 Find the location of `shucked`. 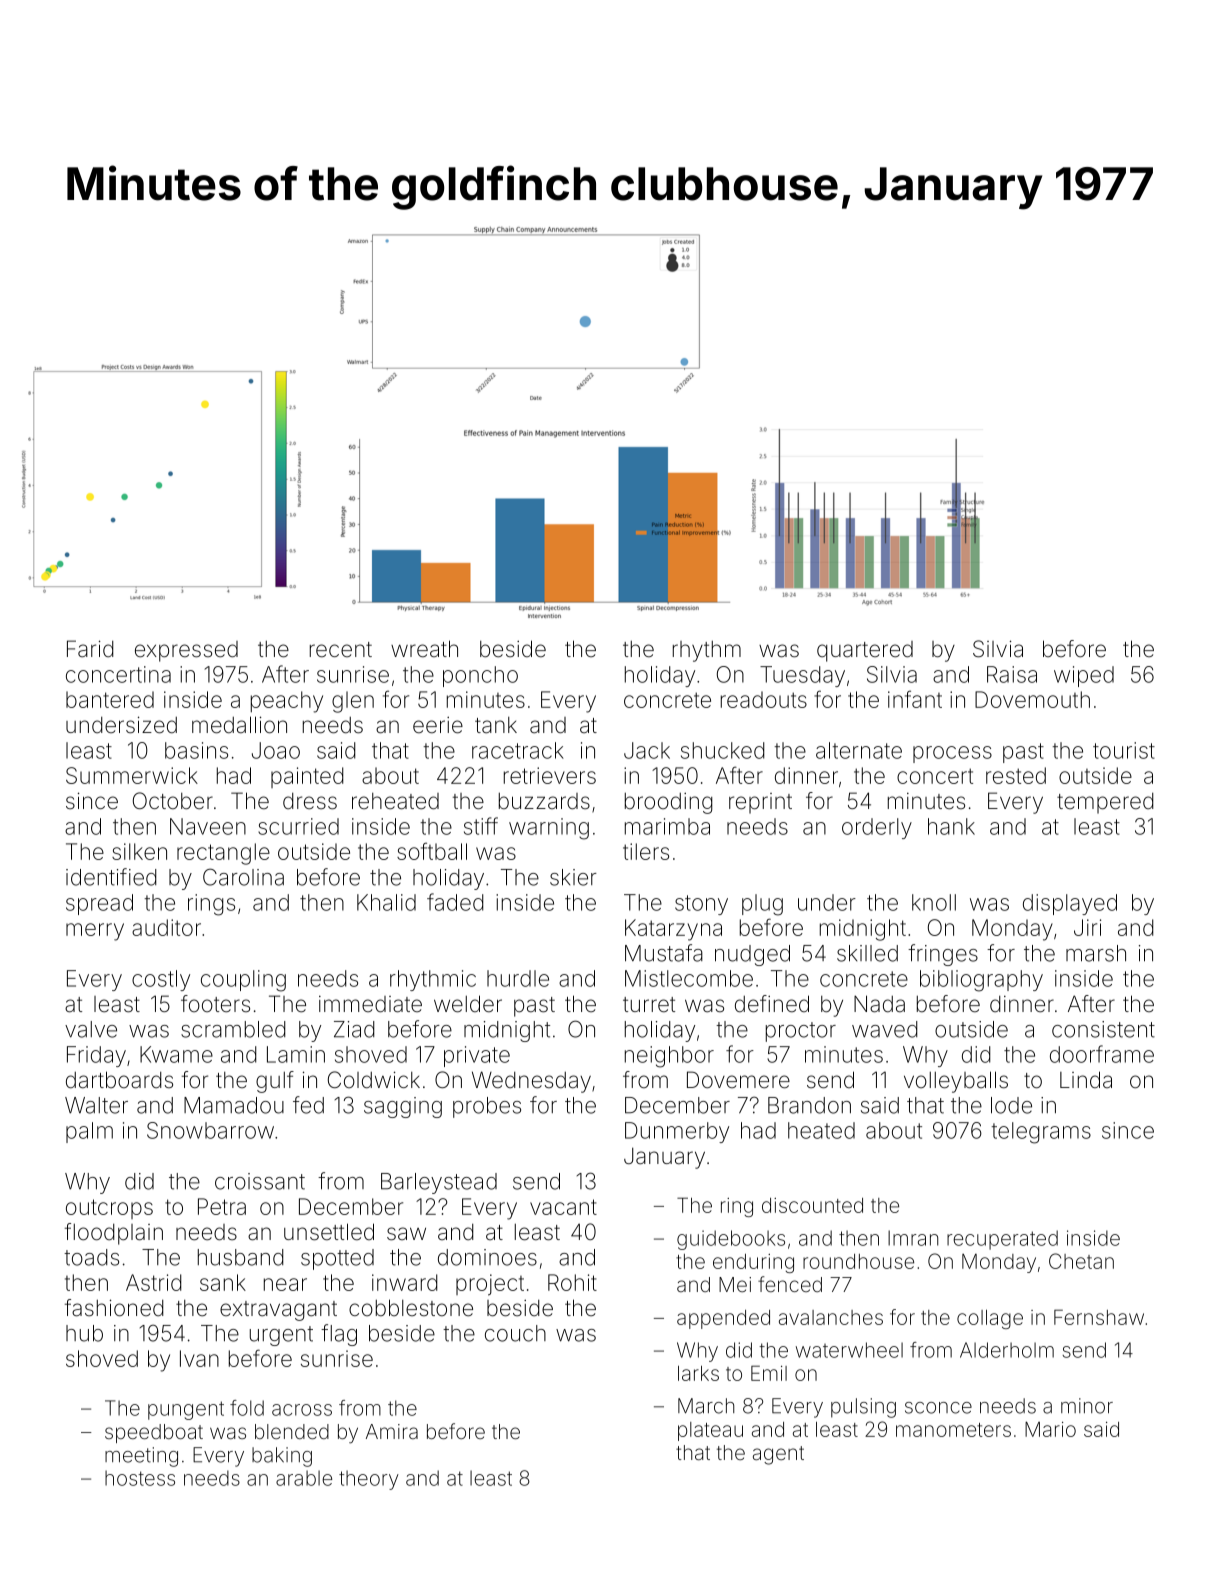

shucked is located at coordinates (722, 750).
